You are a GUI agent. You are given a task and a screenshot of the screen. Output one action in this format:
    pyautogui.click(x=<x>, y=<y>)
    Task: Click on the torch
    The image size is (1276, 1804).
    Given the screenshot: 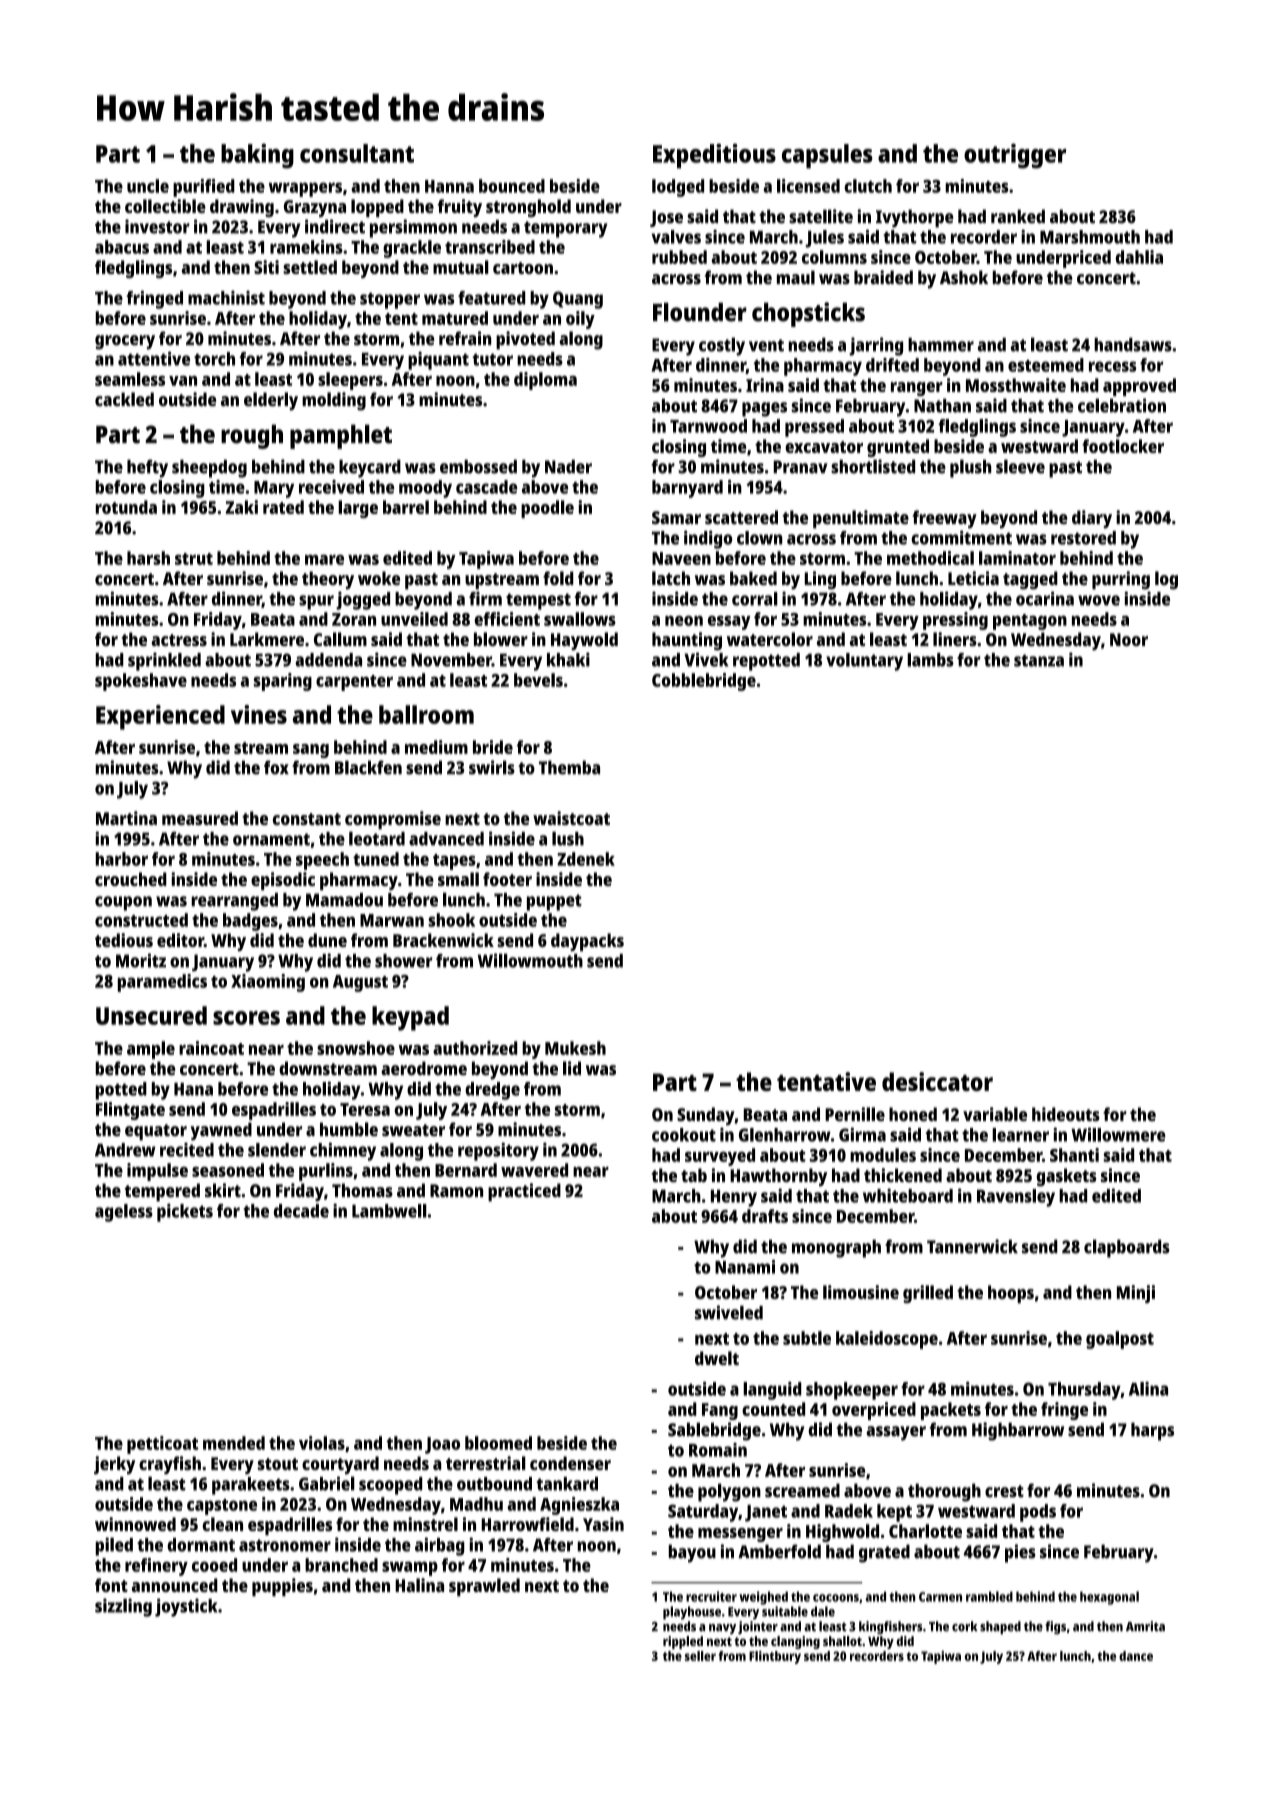 What is the action you would take?
    pyautogui.click(x=214, y=359)
